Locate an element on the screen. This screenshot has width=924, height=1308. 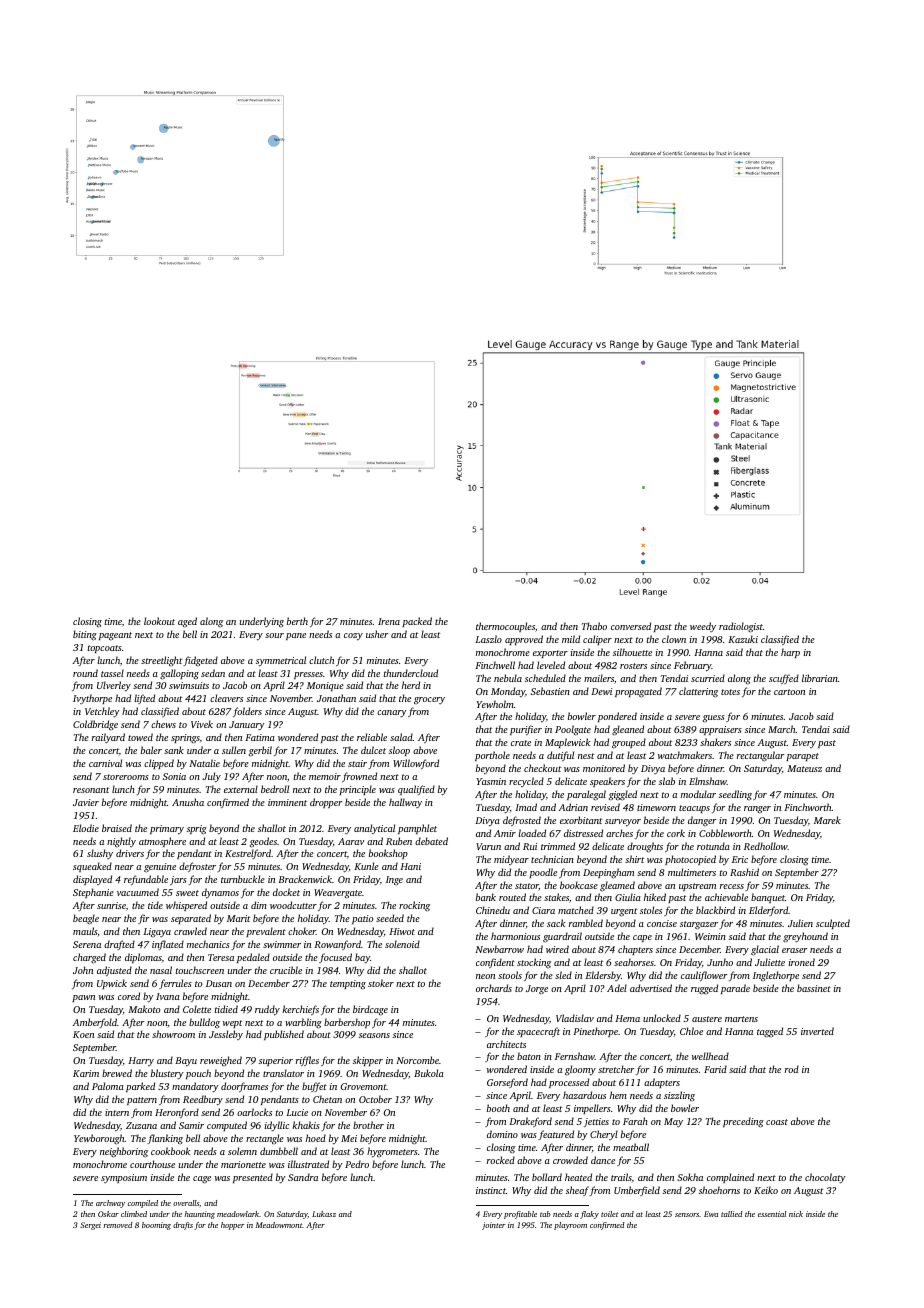
Fatima is located at coordinates (260, 737).
